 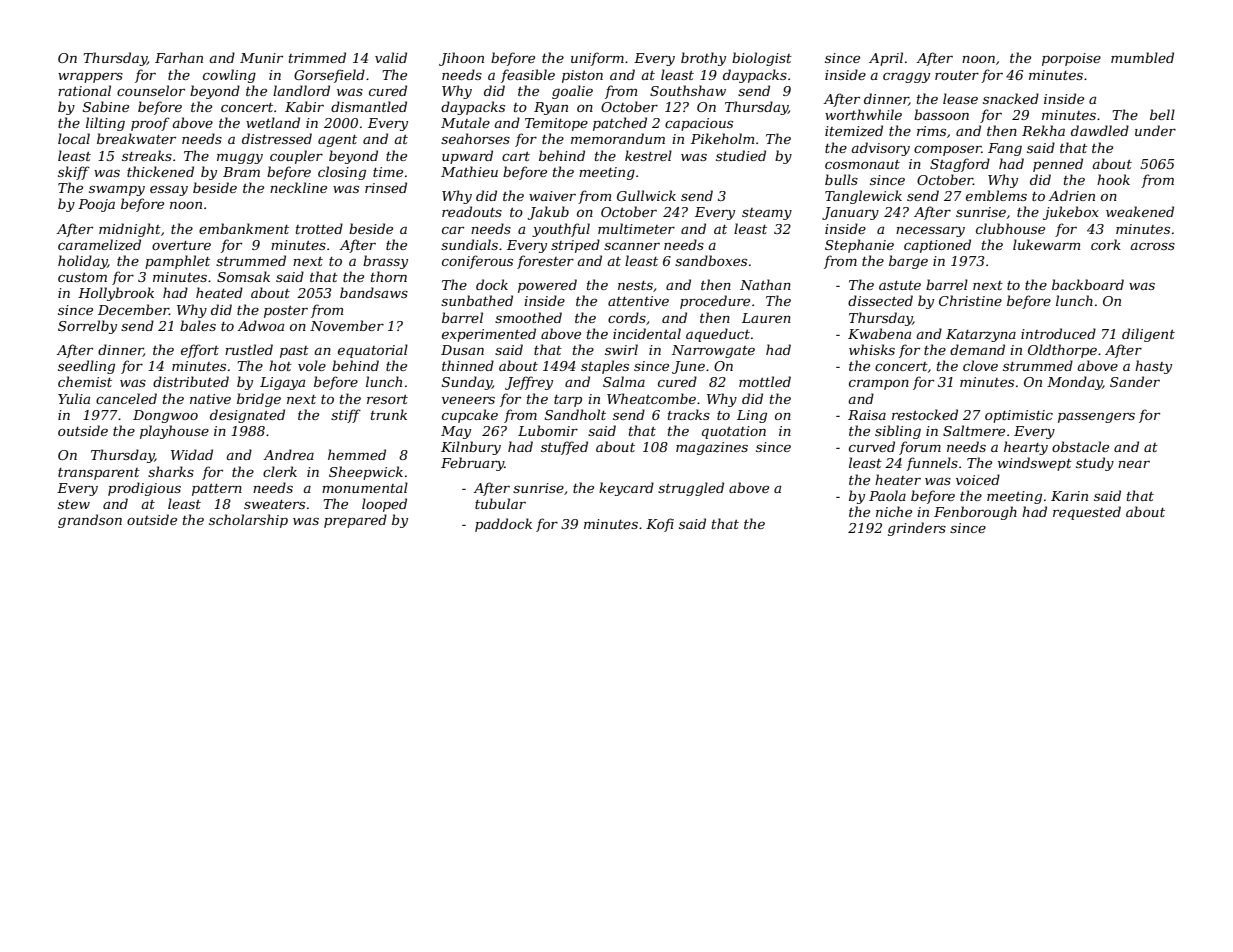 What do you see at coordinates (1005, 149) in the document?
I see `Fang` at bounding box center [1005, 149].
